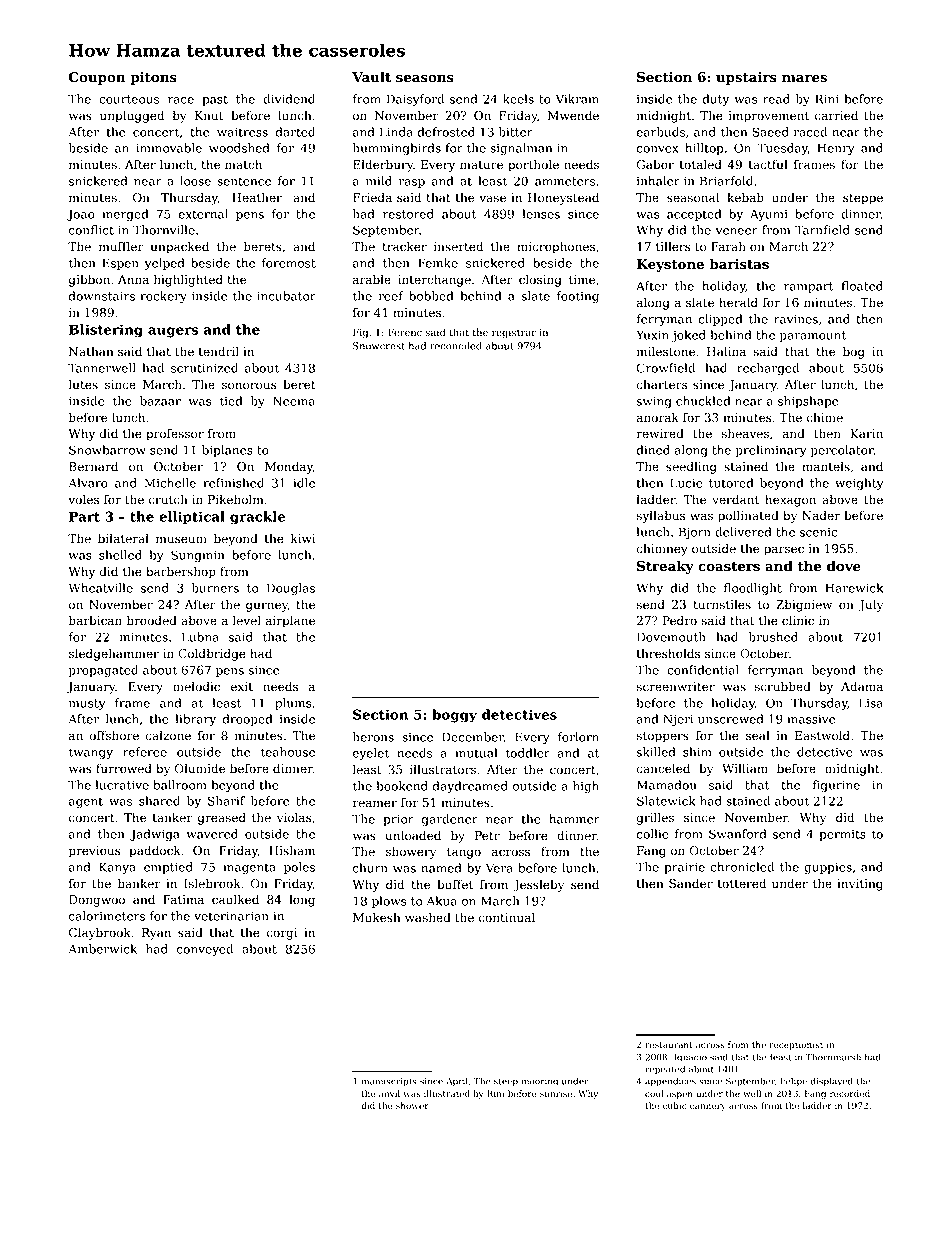 The image size is (952, 1233). I want to click on chime, so click(825, 417).
